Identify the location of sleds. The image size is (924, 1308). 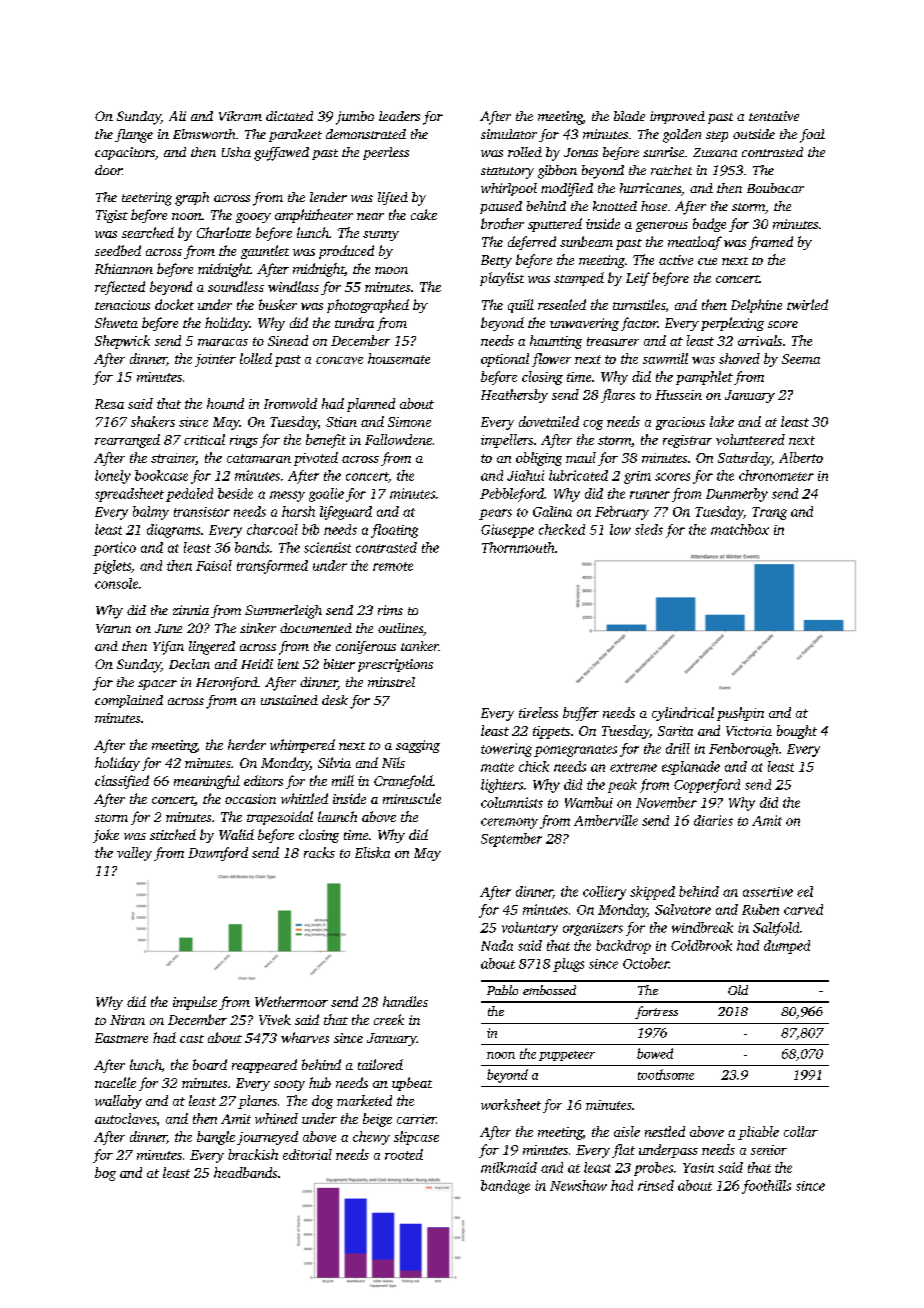
(649, 529).
